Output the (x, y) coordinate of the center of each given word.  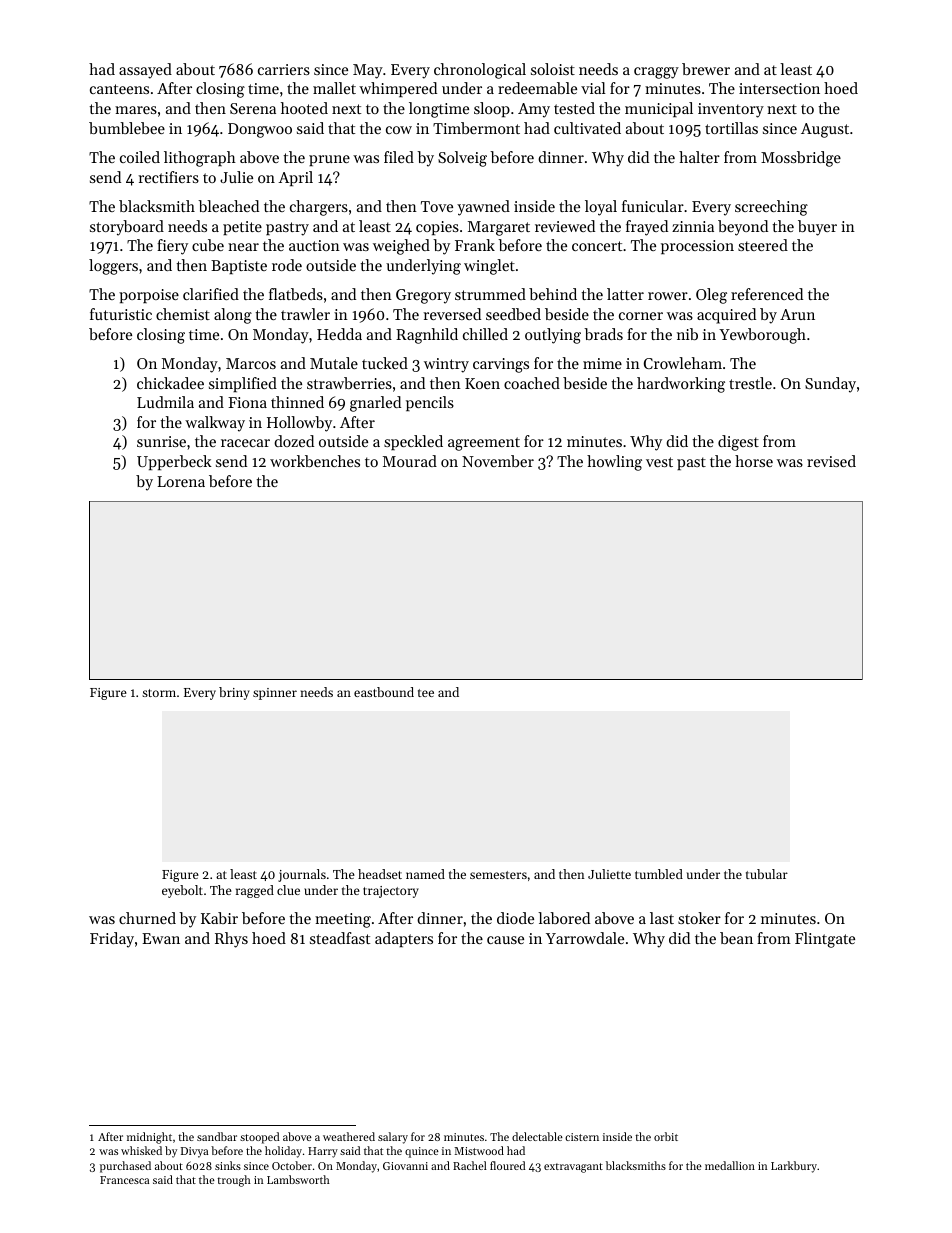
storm (159, 693)
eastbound (384, 692)
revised (831, 461)
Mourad (410, 461)
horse (754, 461)
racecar (245, 443)
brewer (706, 69)
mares (136, 110)
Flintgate (825, 940)
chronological (480, 71)
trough (234, 1181)
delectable (537, 1136)
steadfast (340, 938)
